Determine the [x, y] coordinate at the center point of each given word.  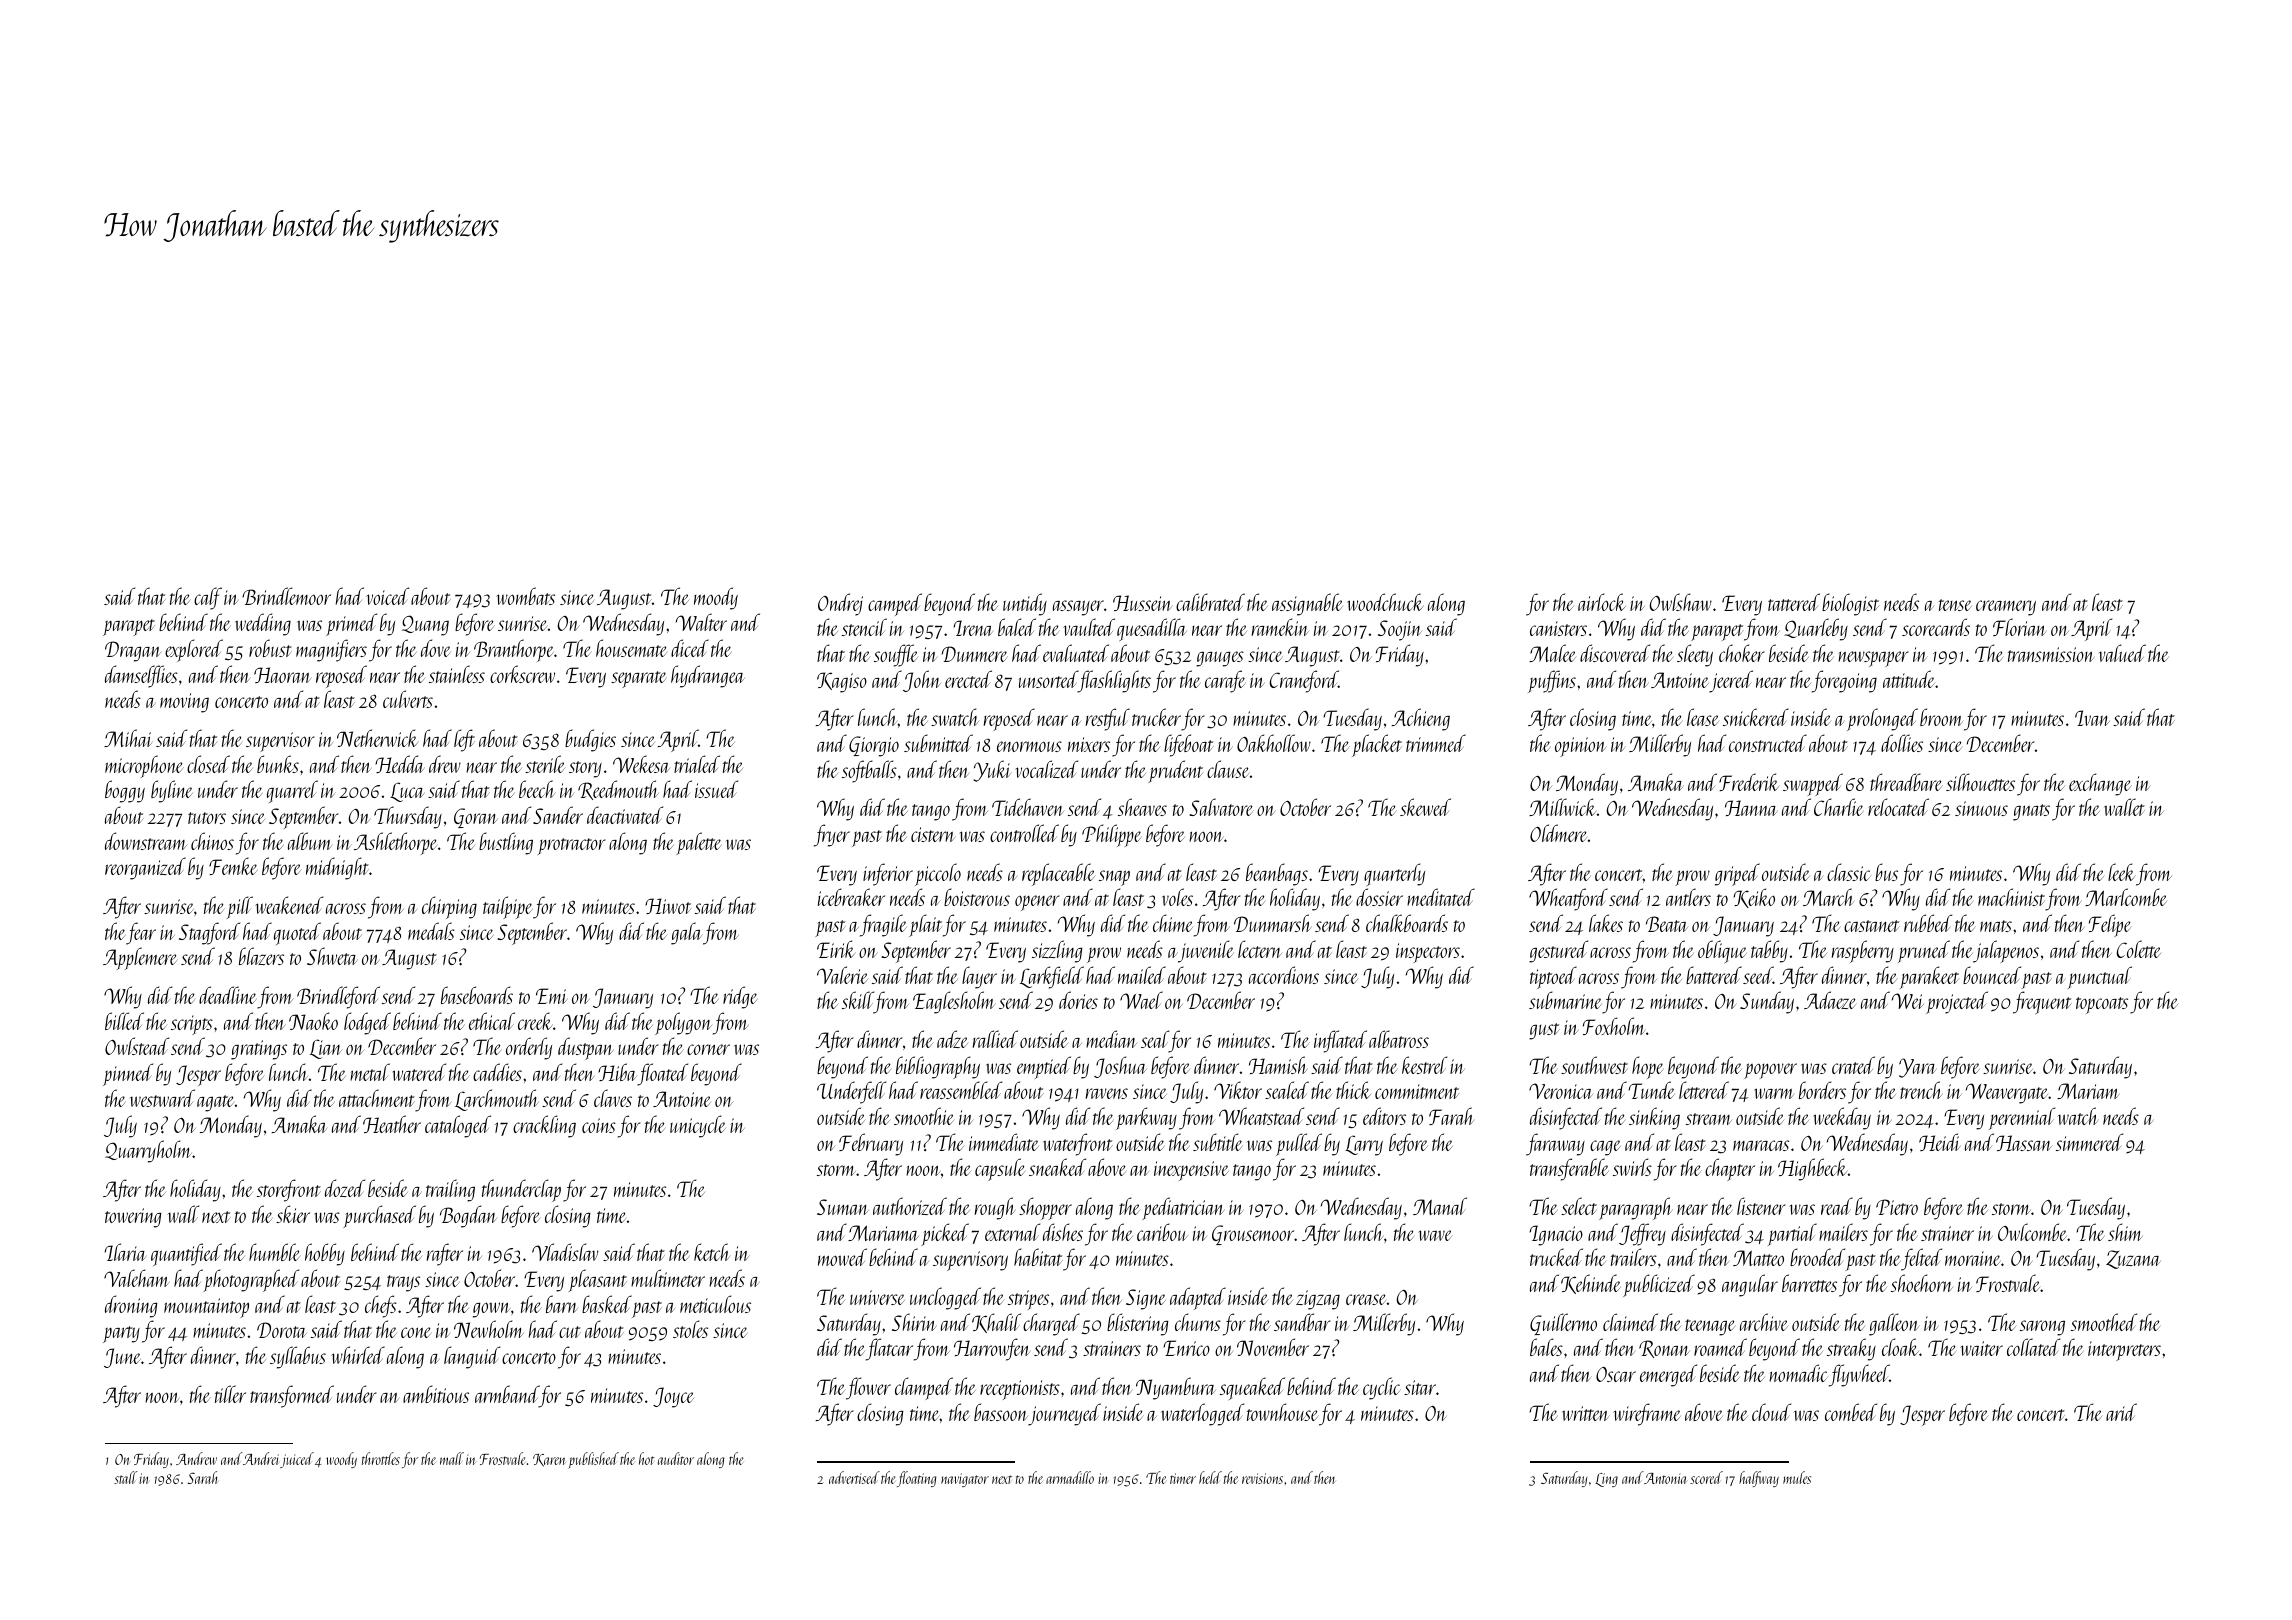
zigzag [1318, 1300]
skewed [1425, 807]
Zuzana [2133, 1259]
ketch [712, 1252]
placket [1377, 745]
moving [184, 703]
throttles [381, 1458]
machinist [2011, 897]
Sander [558, 815]
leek [2122, 872]
